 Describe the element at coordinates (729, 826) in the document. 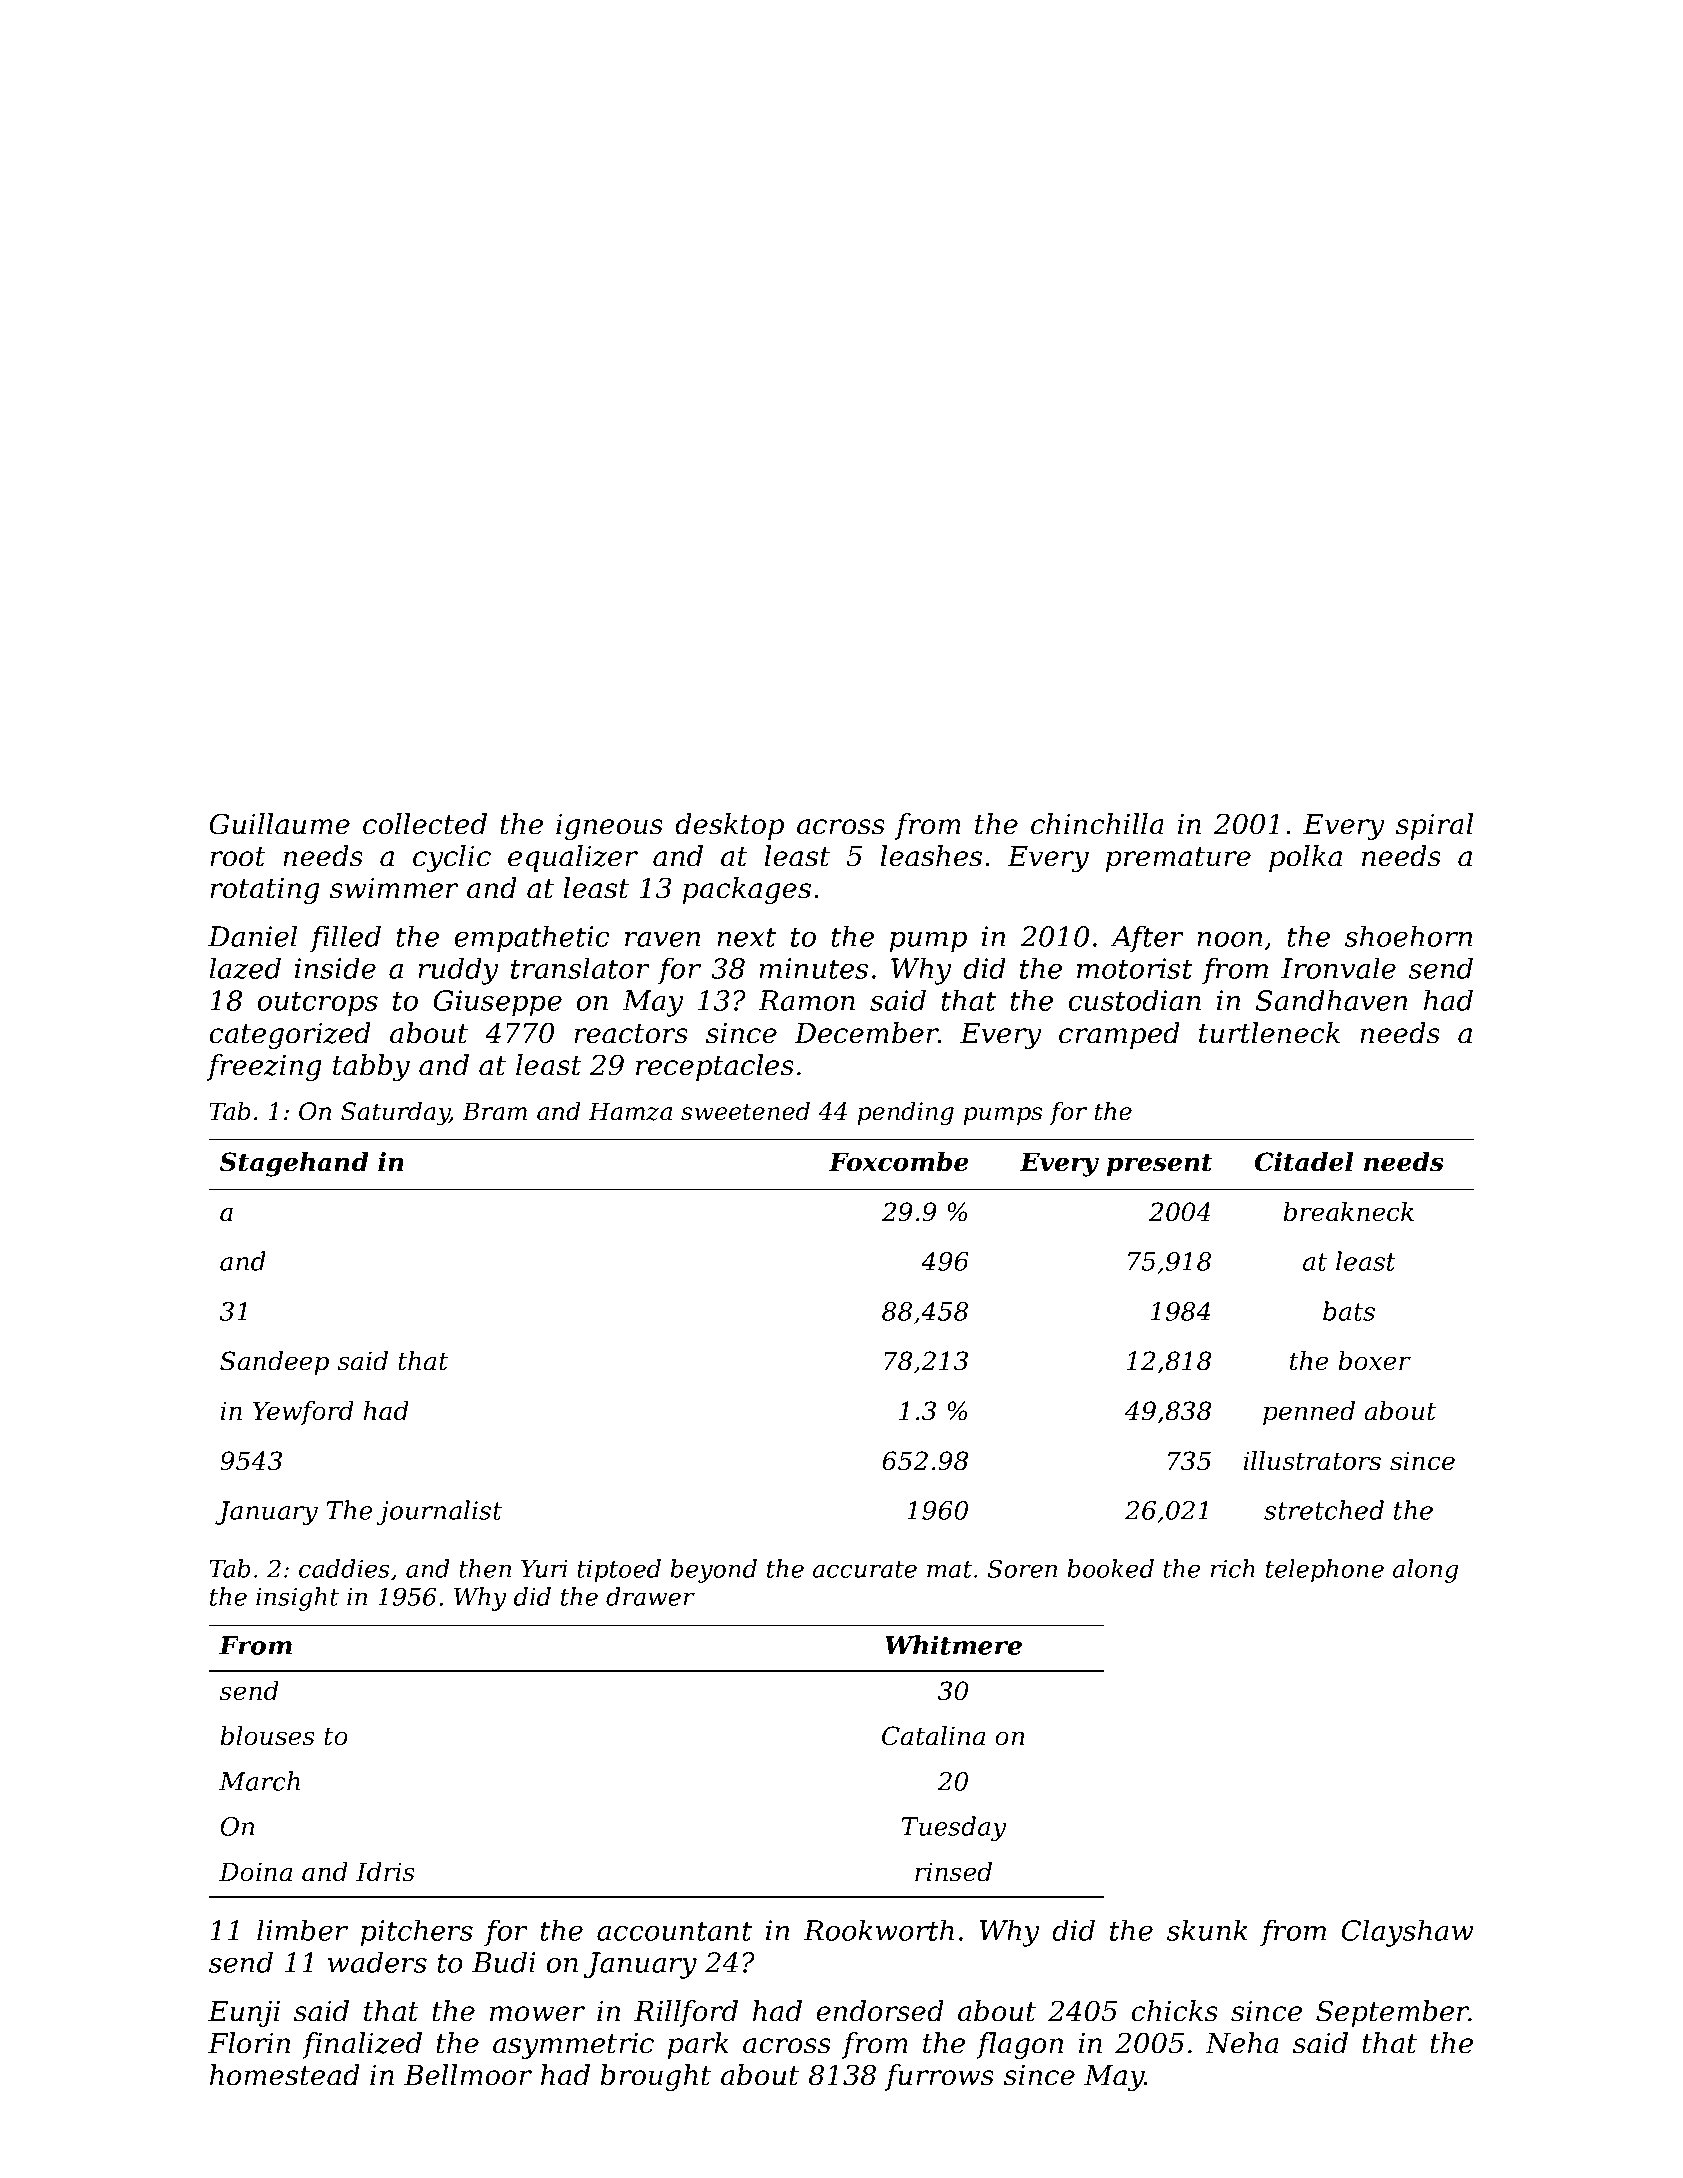

I see `desktop` at that location.
